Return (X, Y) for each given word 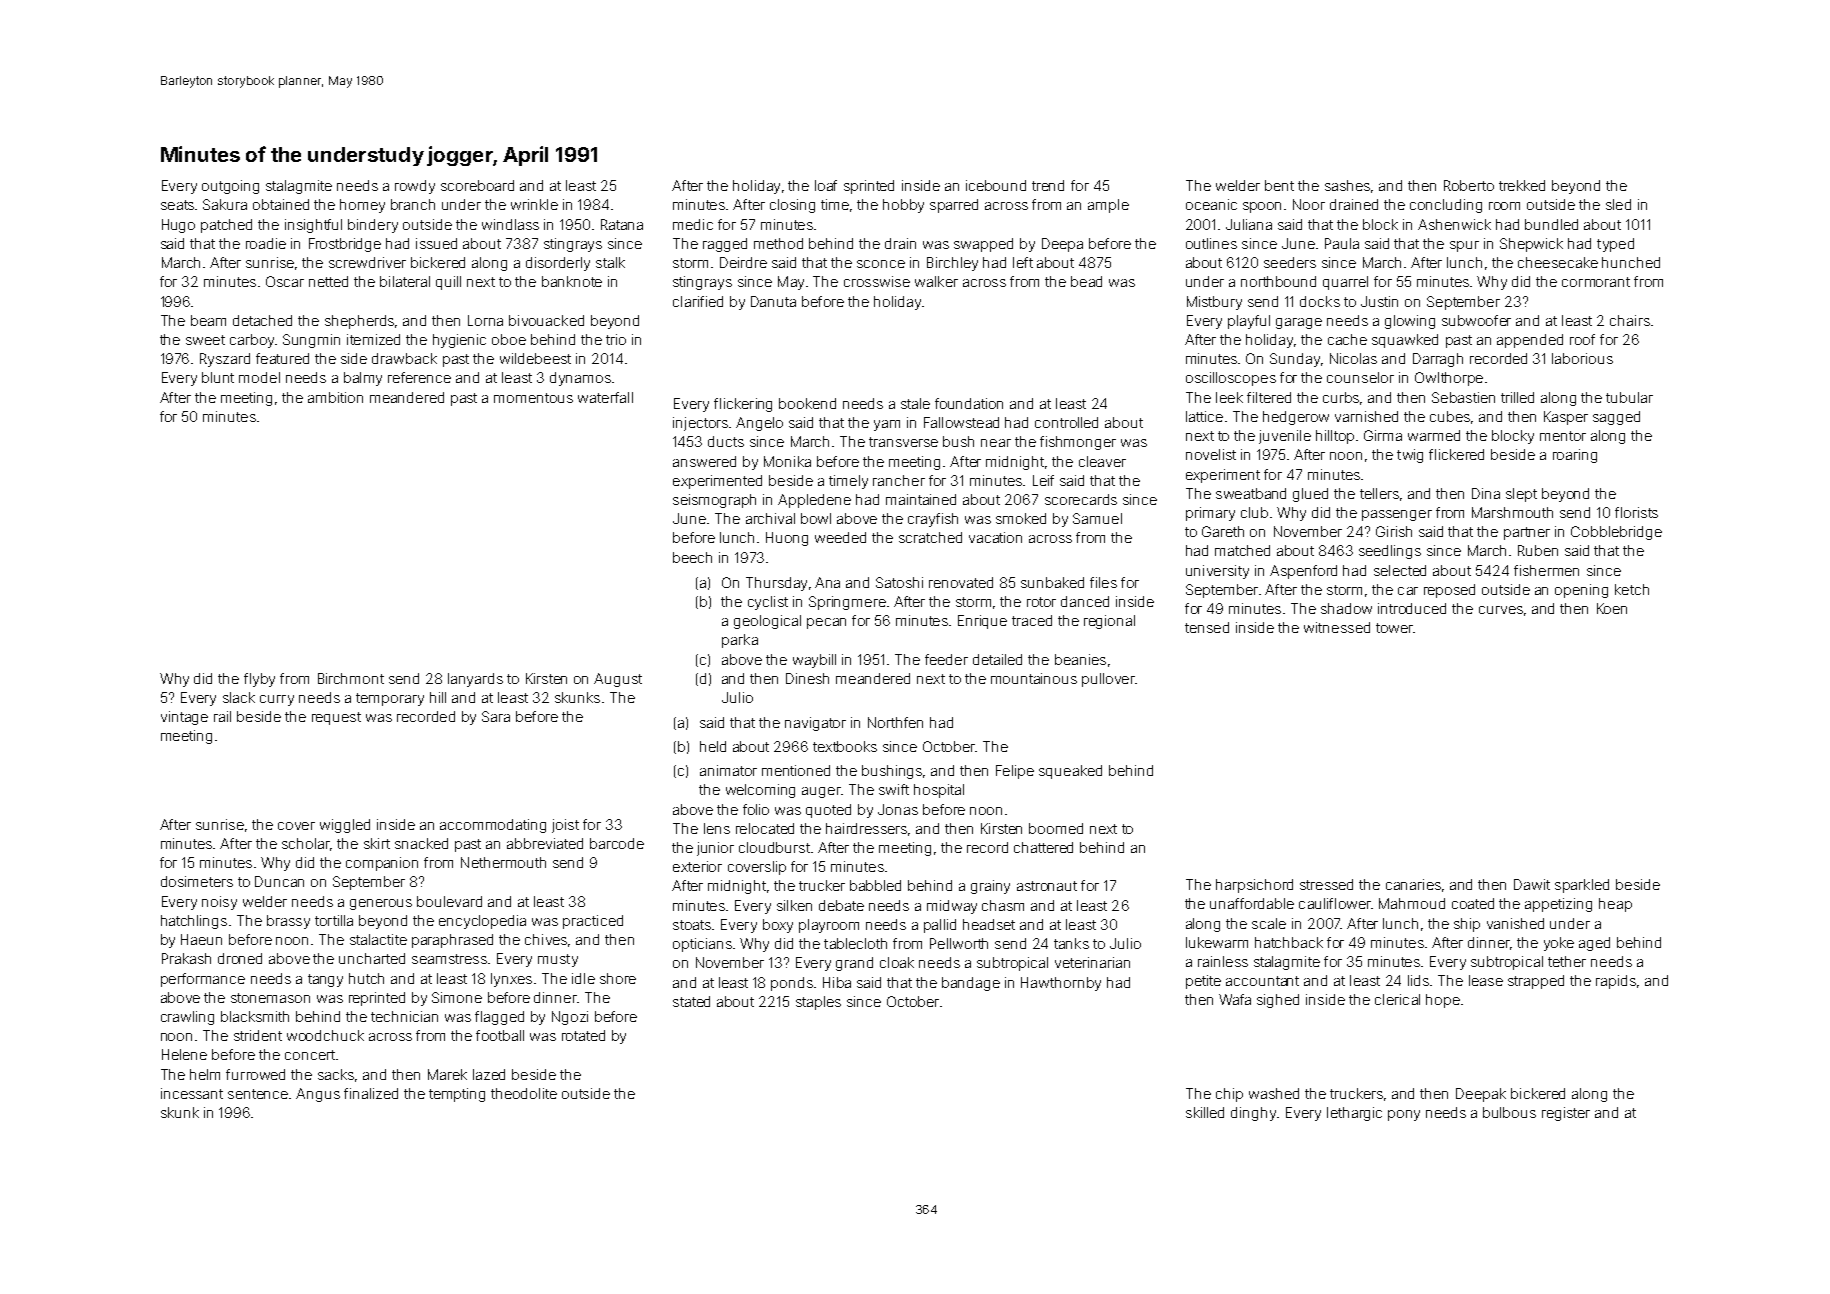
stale (915, 403)
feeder (946, 659)
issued (436, 243)
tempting (457, 1095)
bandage (971, 984)
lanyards (475, 680)
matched (1242, 550)
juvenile (1285, 437)
